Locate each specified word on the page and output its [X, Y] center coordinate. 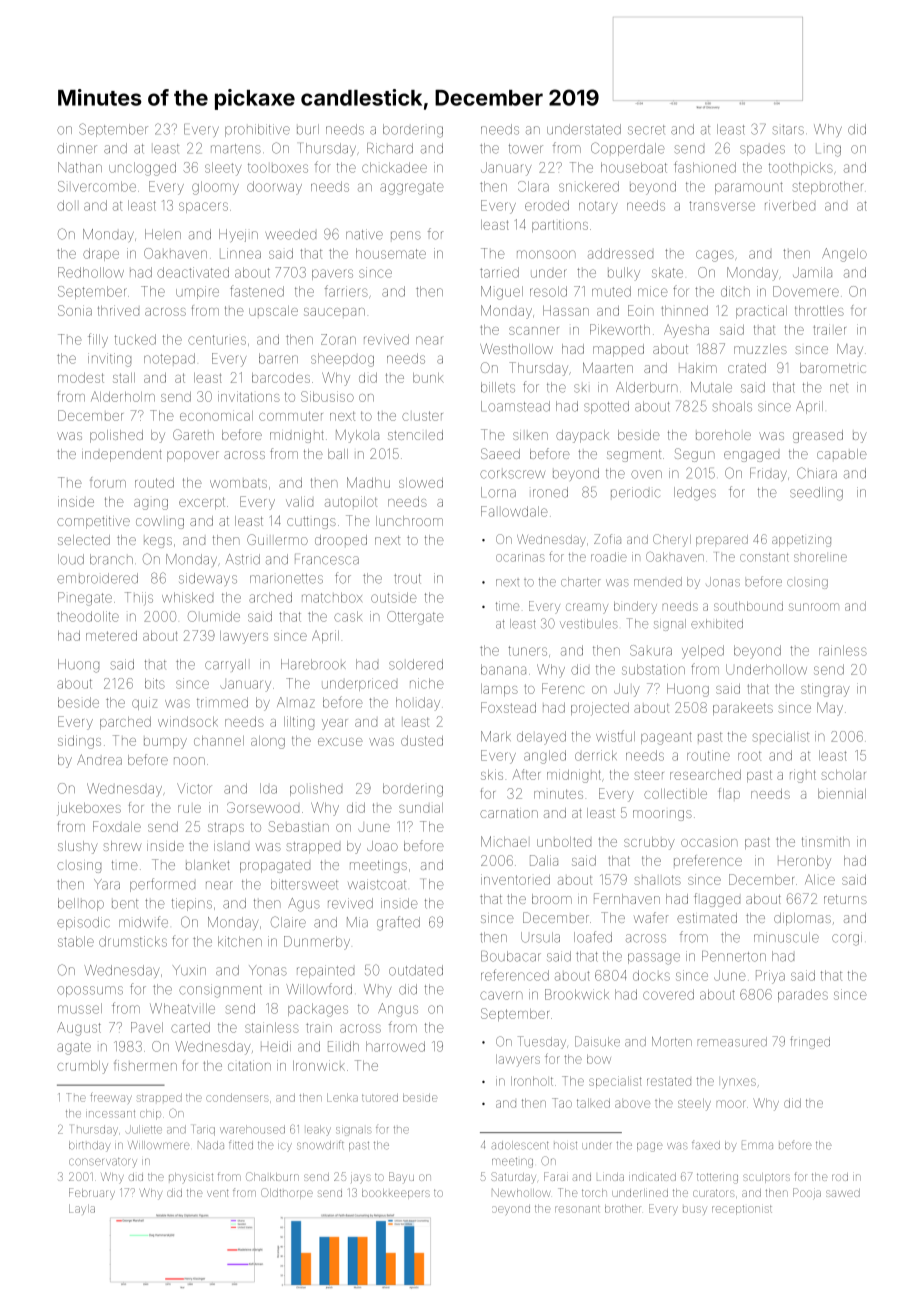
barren [278, 358]
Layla [82, 1209]
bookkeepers [396, 1194]
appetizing [801, 541]
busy [695, 1210]
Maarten [608, 367]
